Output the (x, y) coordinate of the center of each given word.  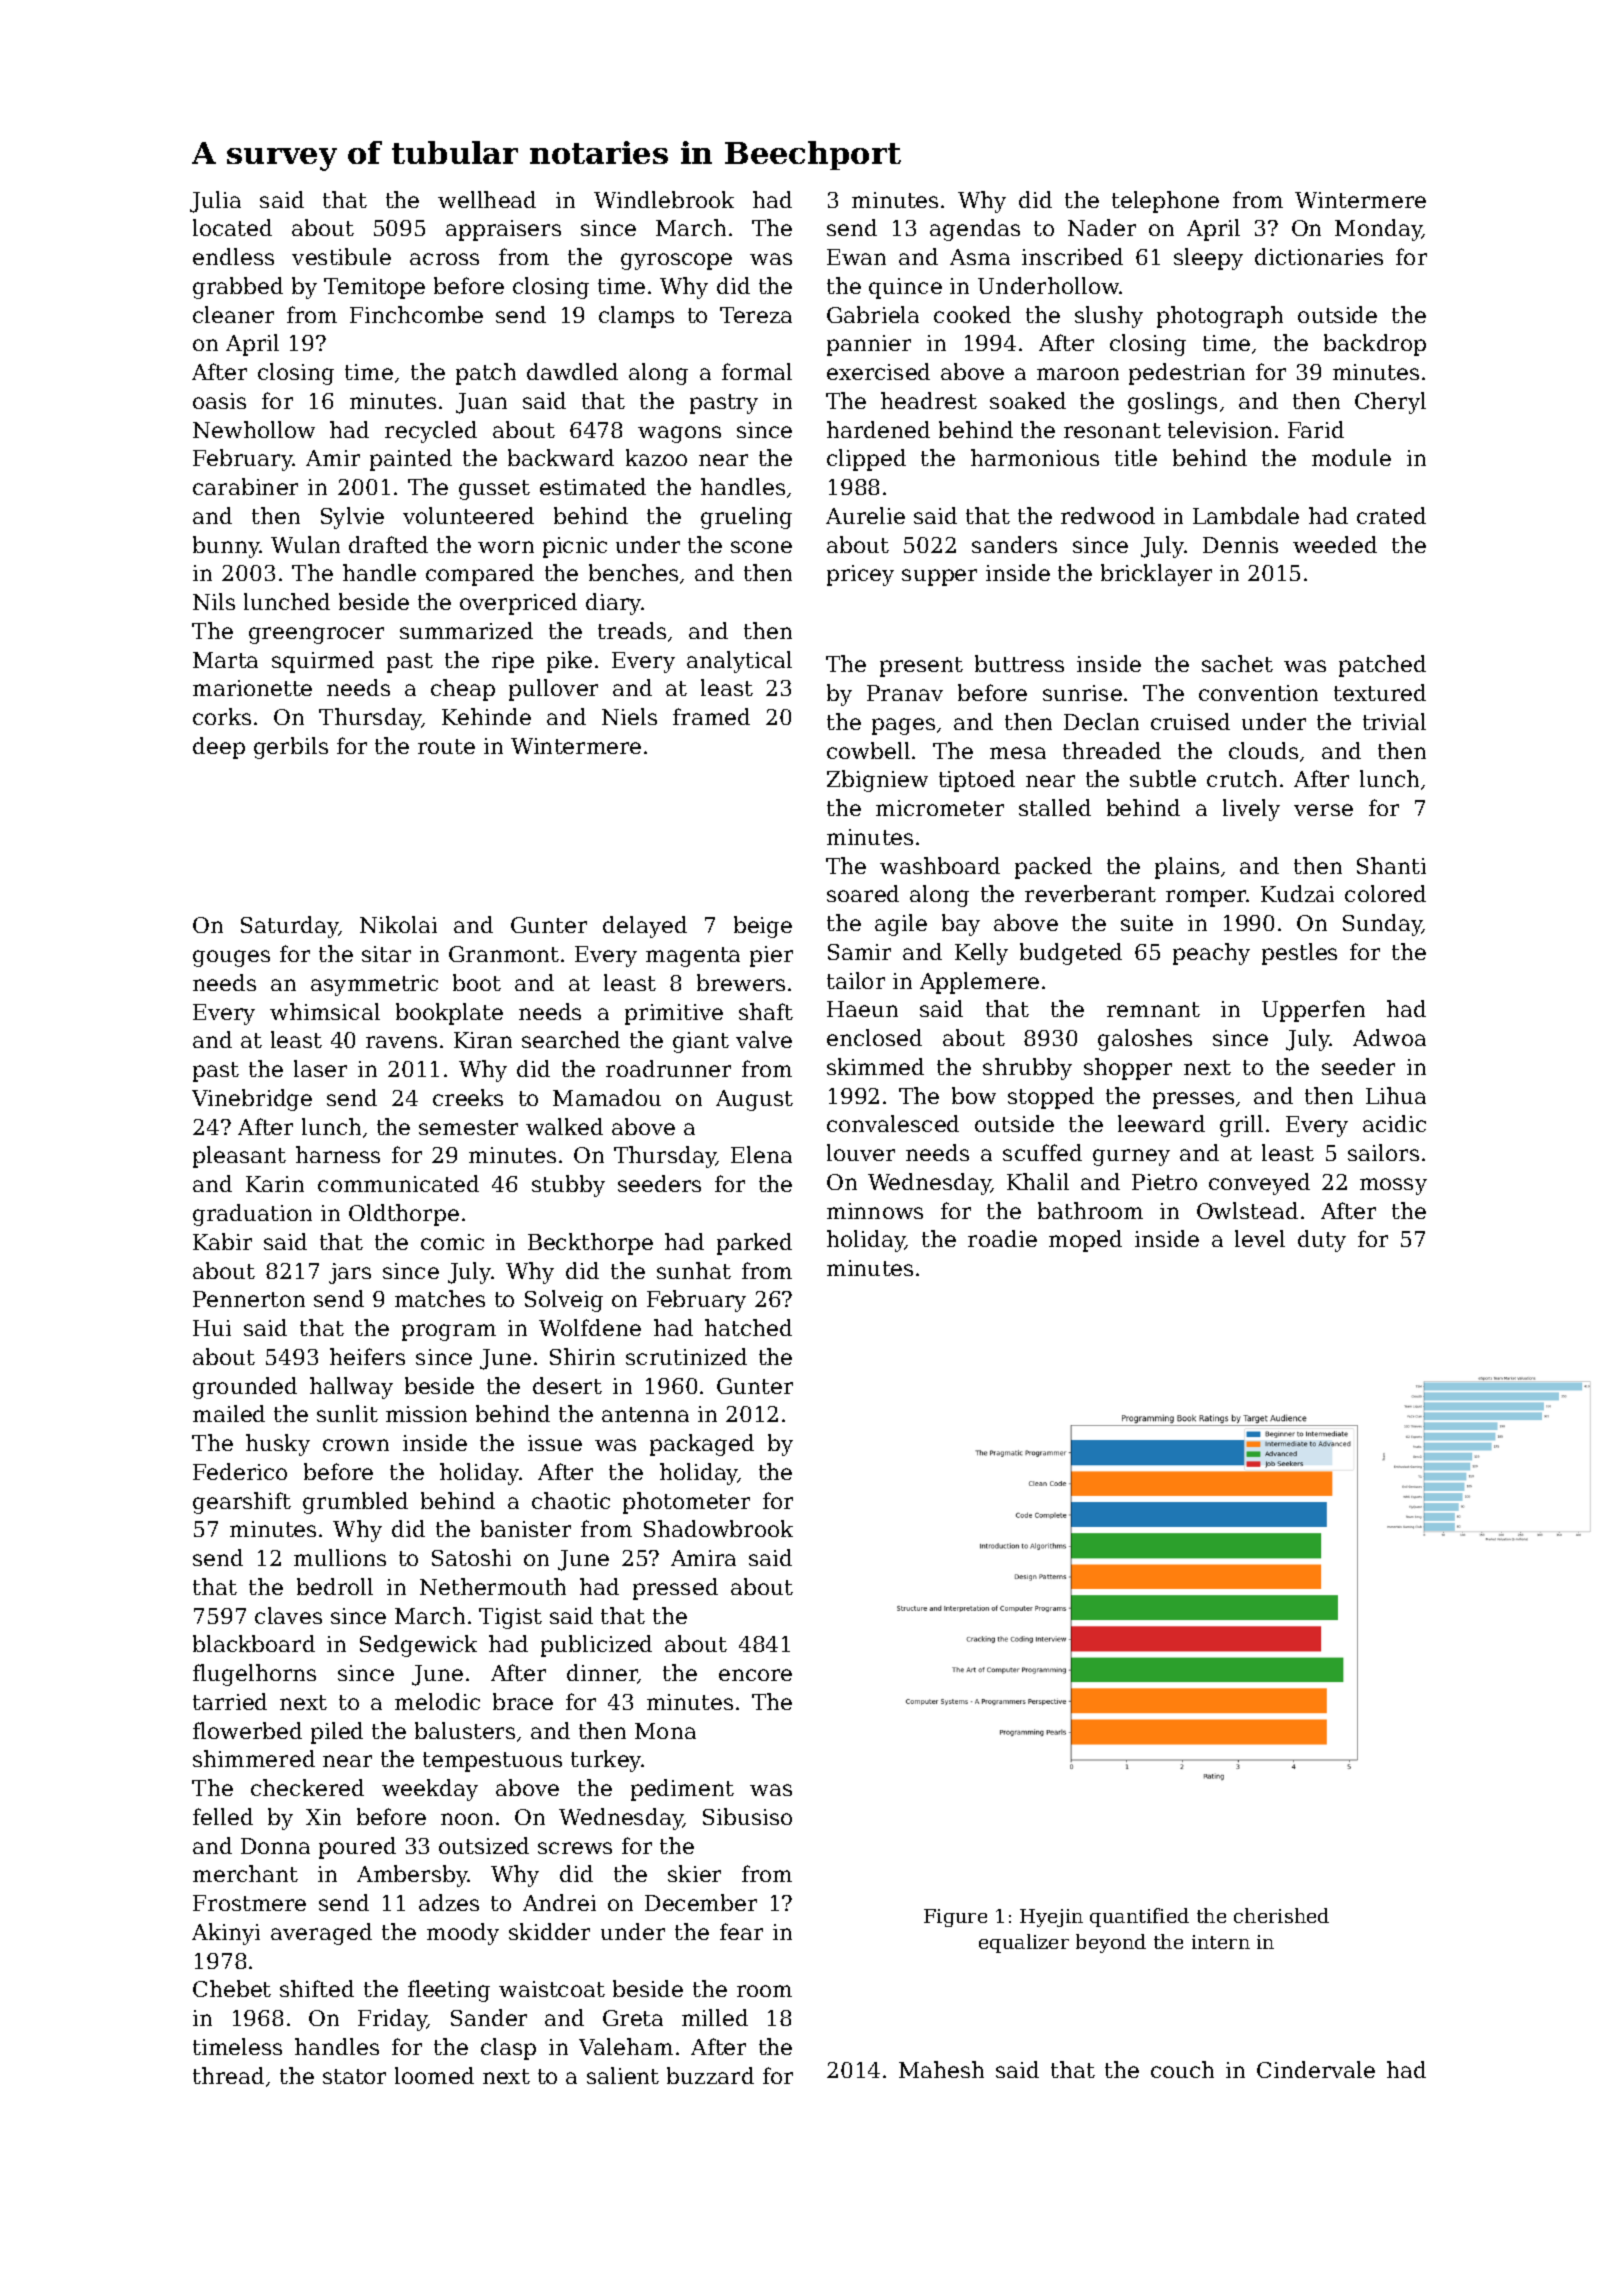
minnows (875, 1211)
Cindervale (1316, 2069)
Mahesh (941, 2069)
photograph (1220, 317)
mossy (1393, 1186)
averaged (321, 1934)
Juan (481, 403)
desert (567, 1385)
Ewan (856, 257)
